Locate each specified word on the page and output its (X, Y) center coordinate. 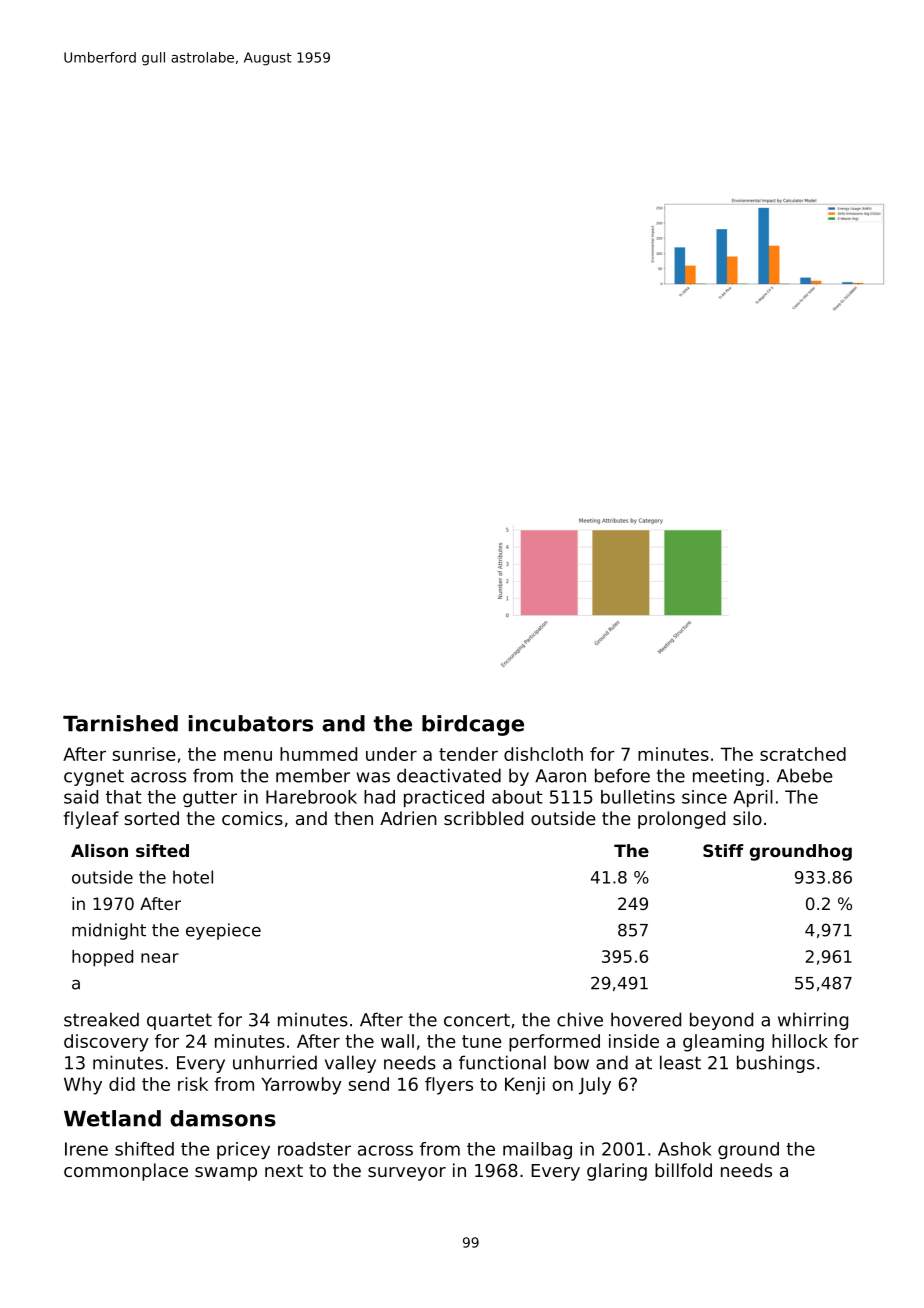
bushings (776, 1064)
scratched (803, 754)
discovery (106, 1043)
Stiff (723, 850)
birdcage (473, 725)
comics (252, 818)
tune (482, 1041)
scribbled (483, 818)
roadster (314, 1149)
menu (248, 756)
